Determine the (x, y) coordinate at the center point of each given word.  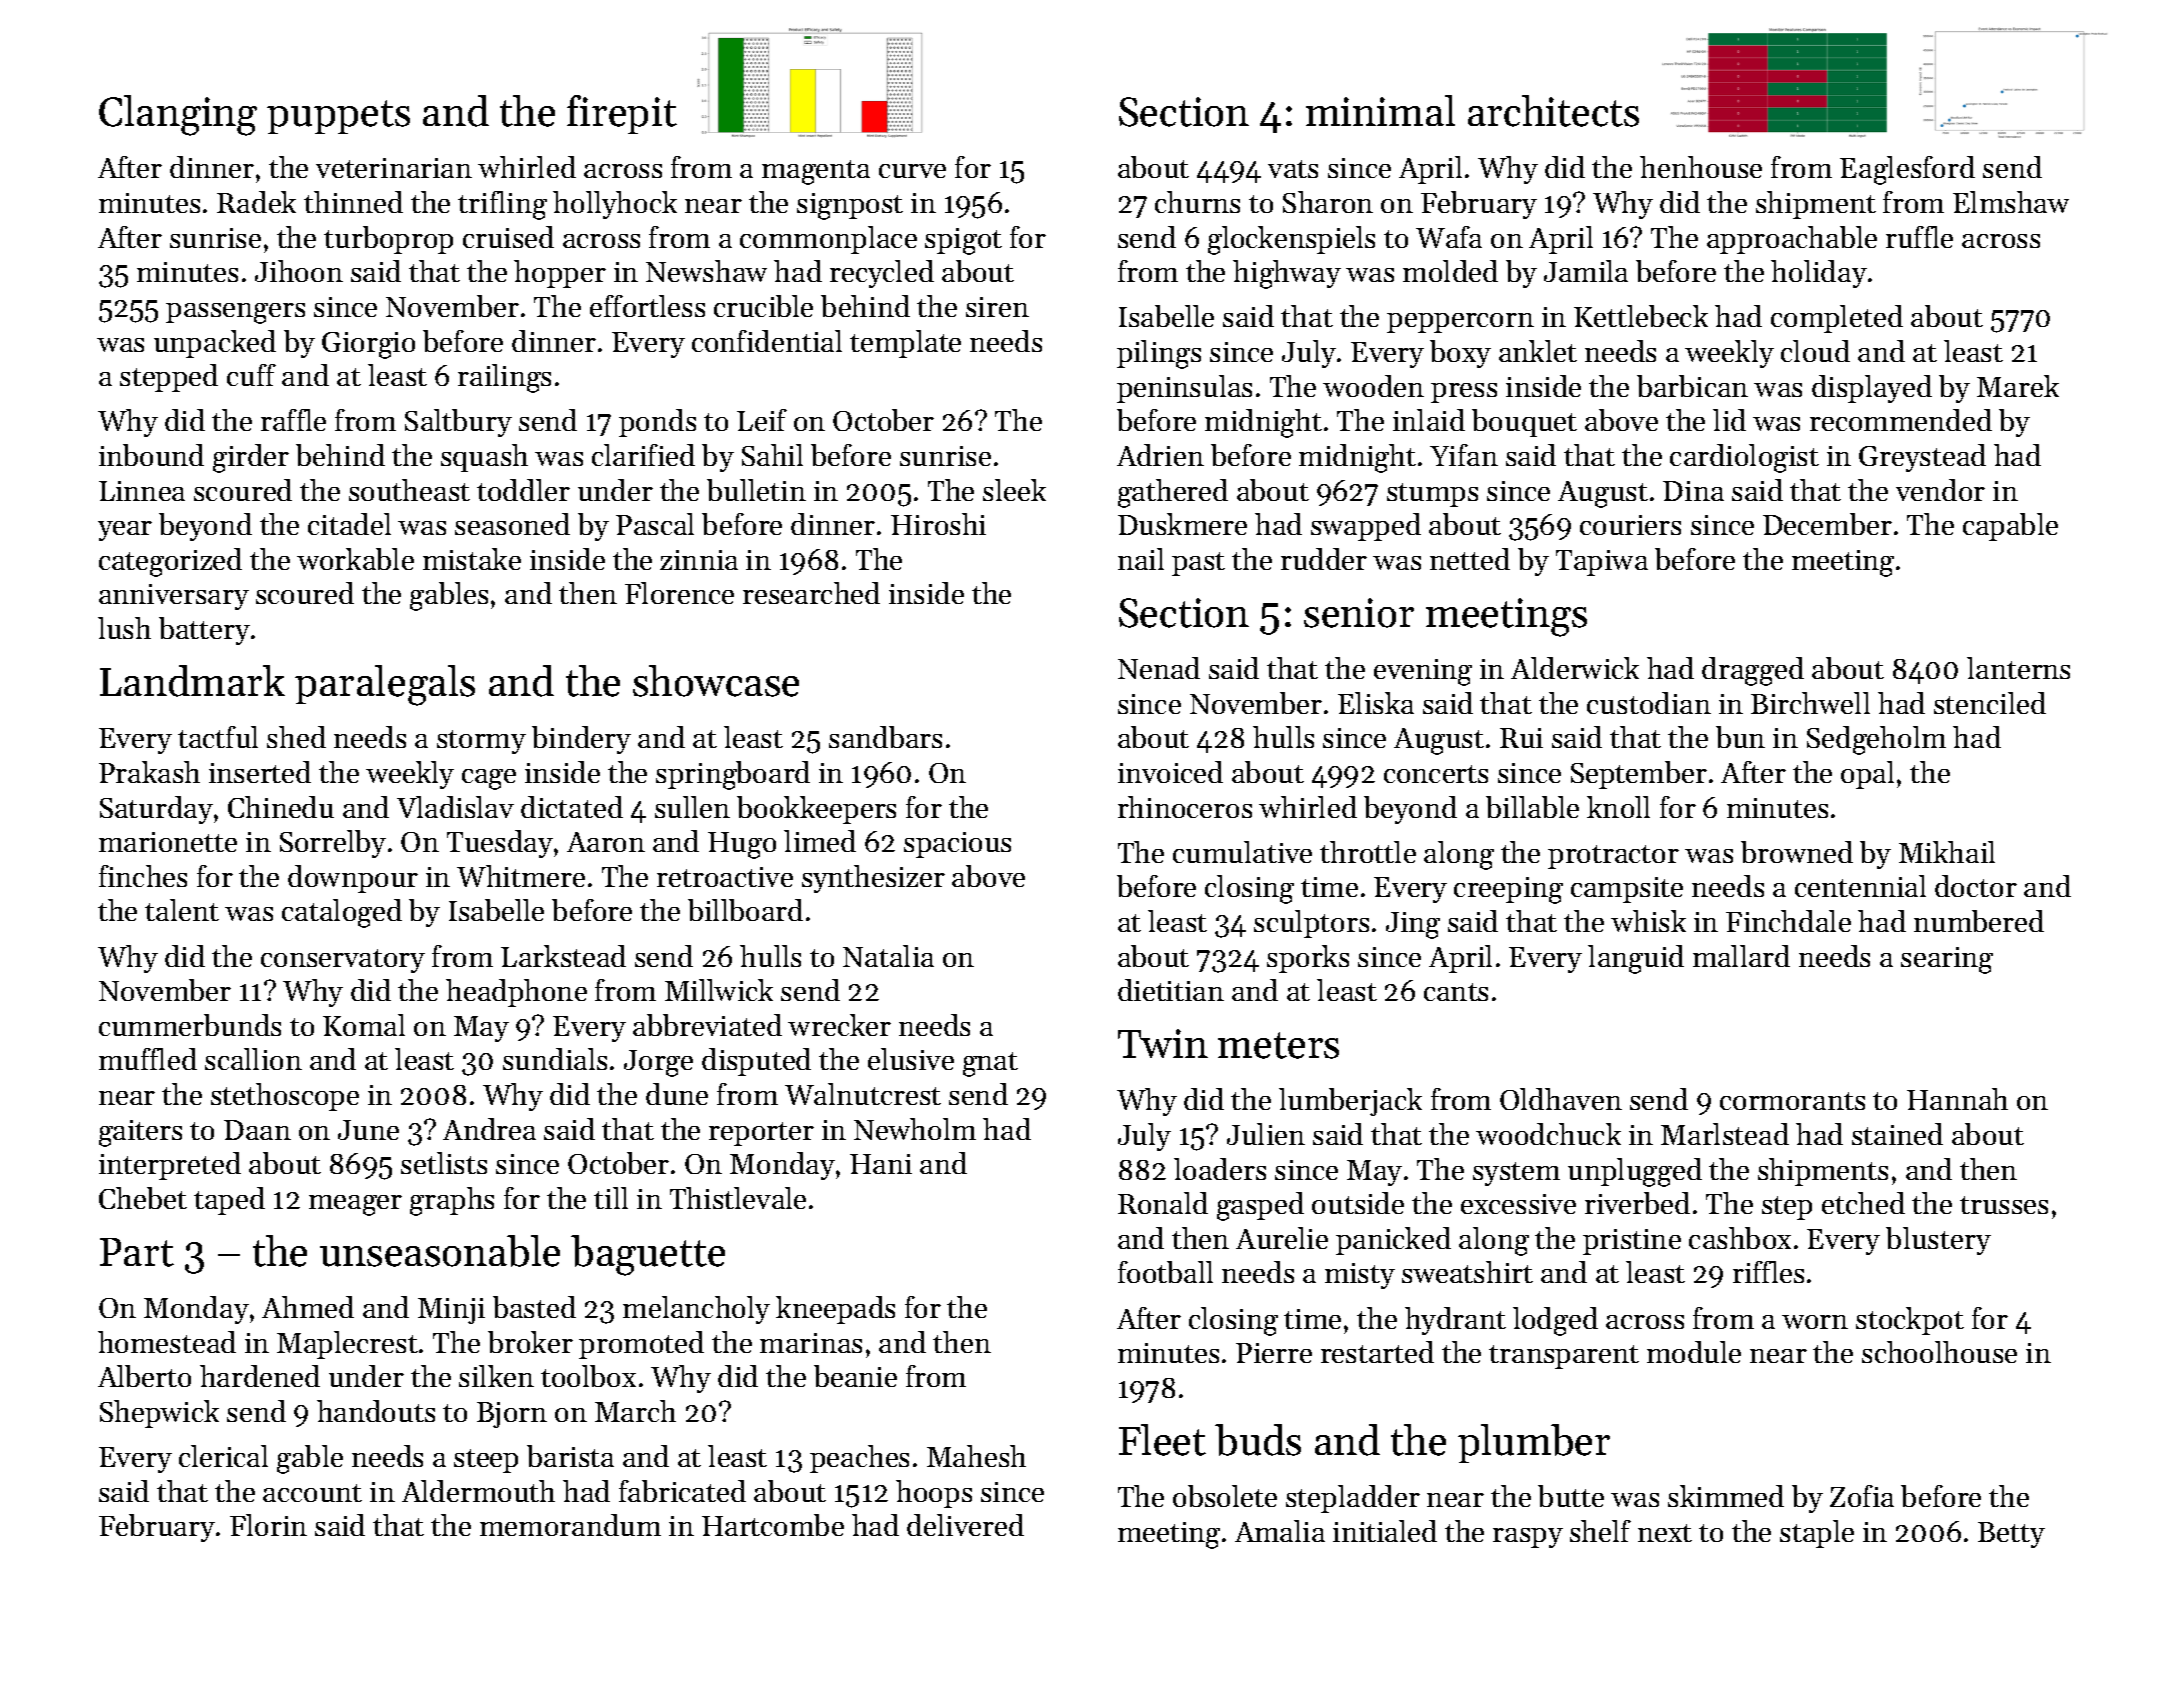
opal (1867, 775)
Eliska (1376, 703)
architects (1553, 111)
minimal (1380, 110)
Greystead (1922, 458)
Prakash (149, 772)
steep (486, 1461)
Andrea (489, 1129)
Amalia (1280, 1531)
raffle (293, 420)
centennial (1860, 886)
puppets (338, 117)
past (1198, 564)
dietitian (1171, 990)
